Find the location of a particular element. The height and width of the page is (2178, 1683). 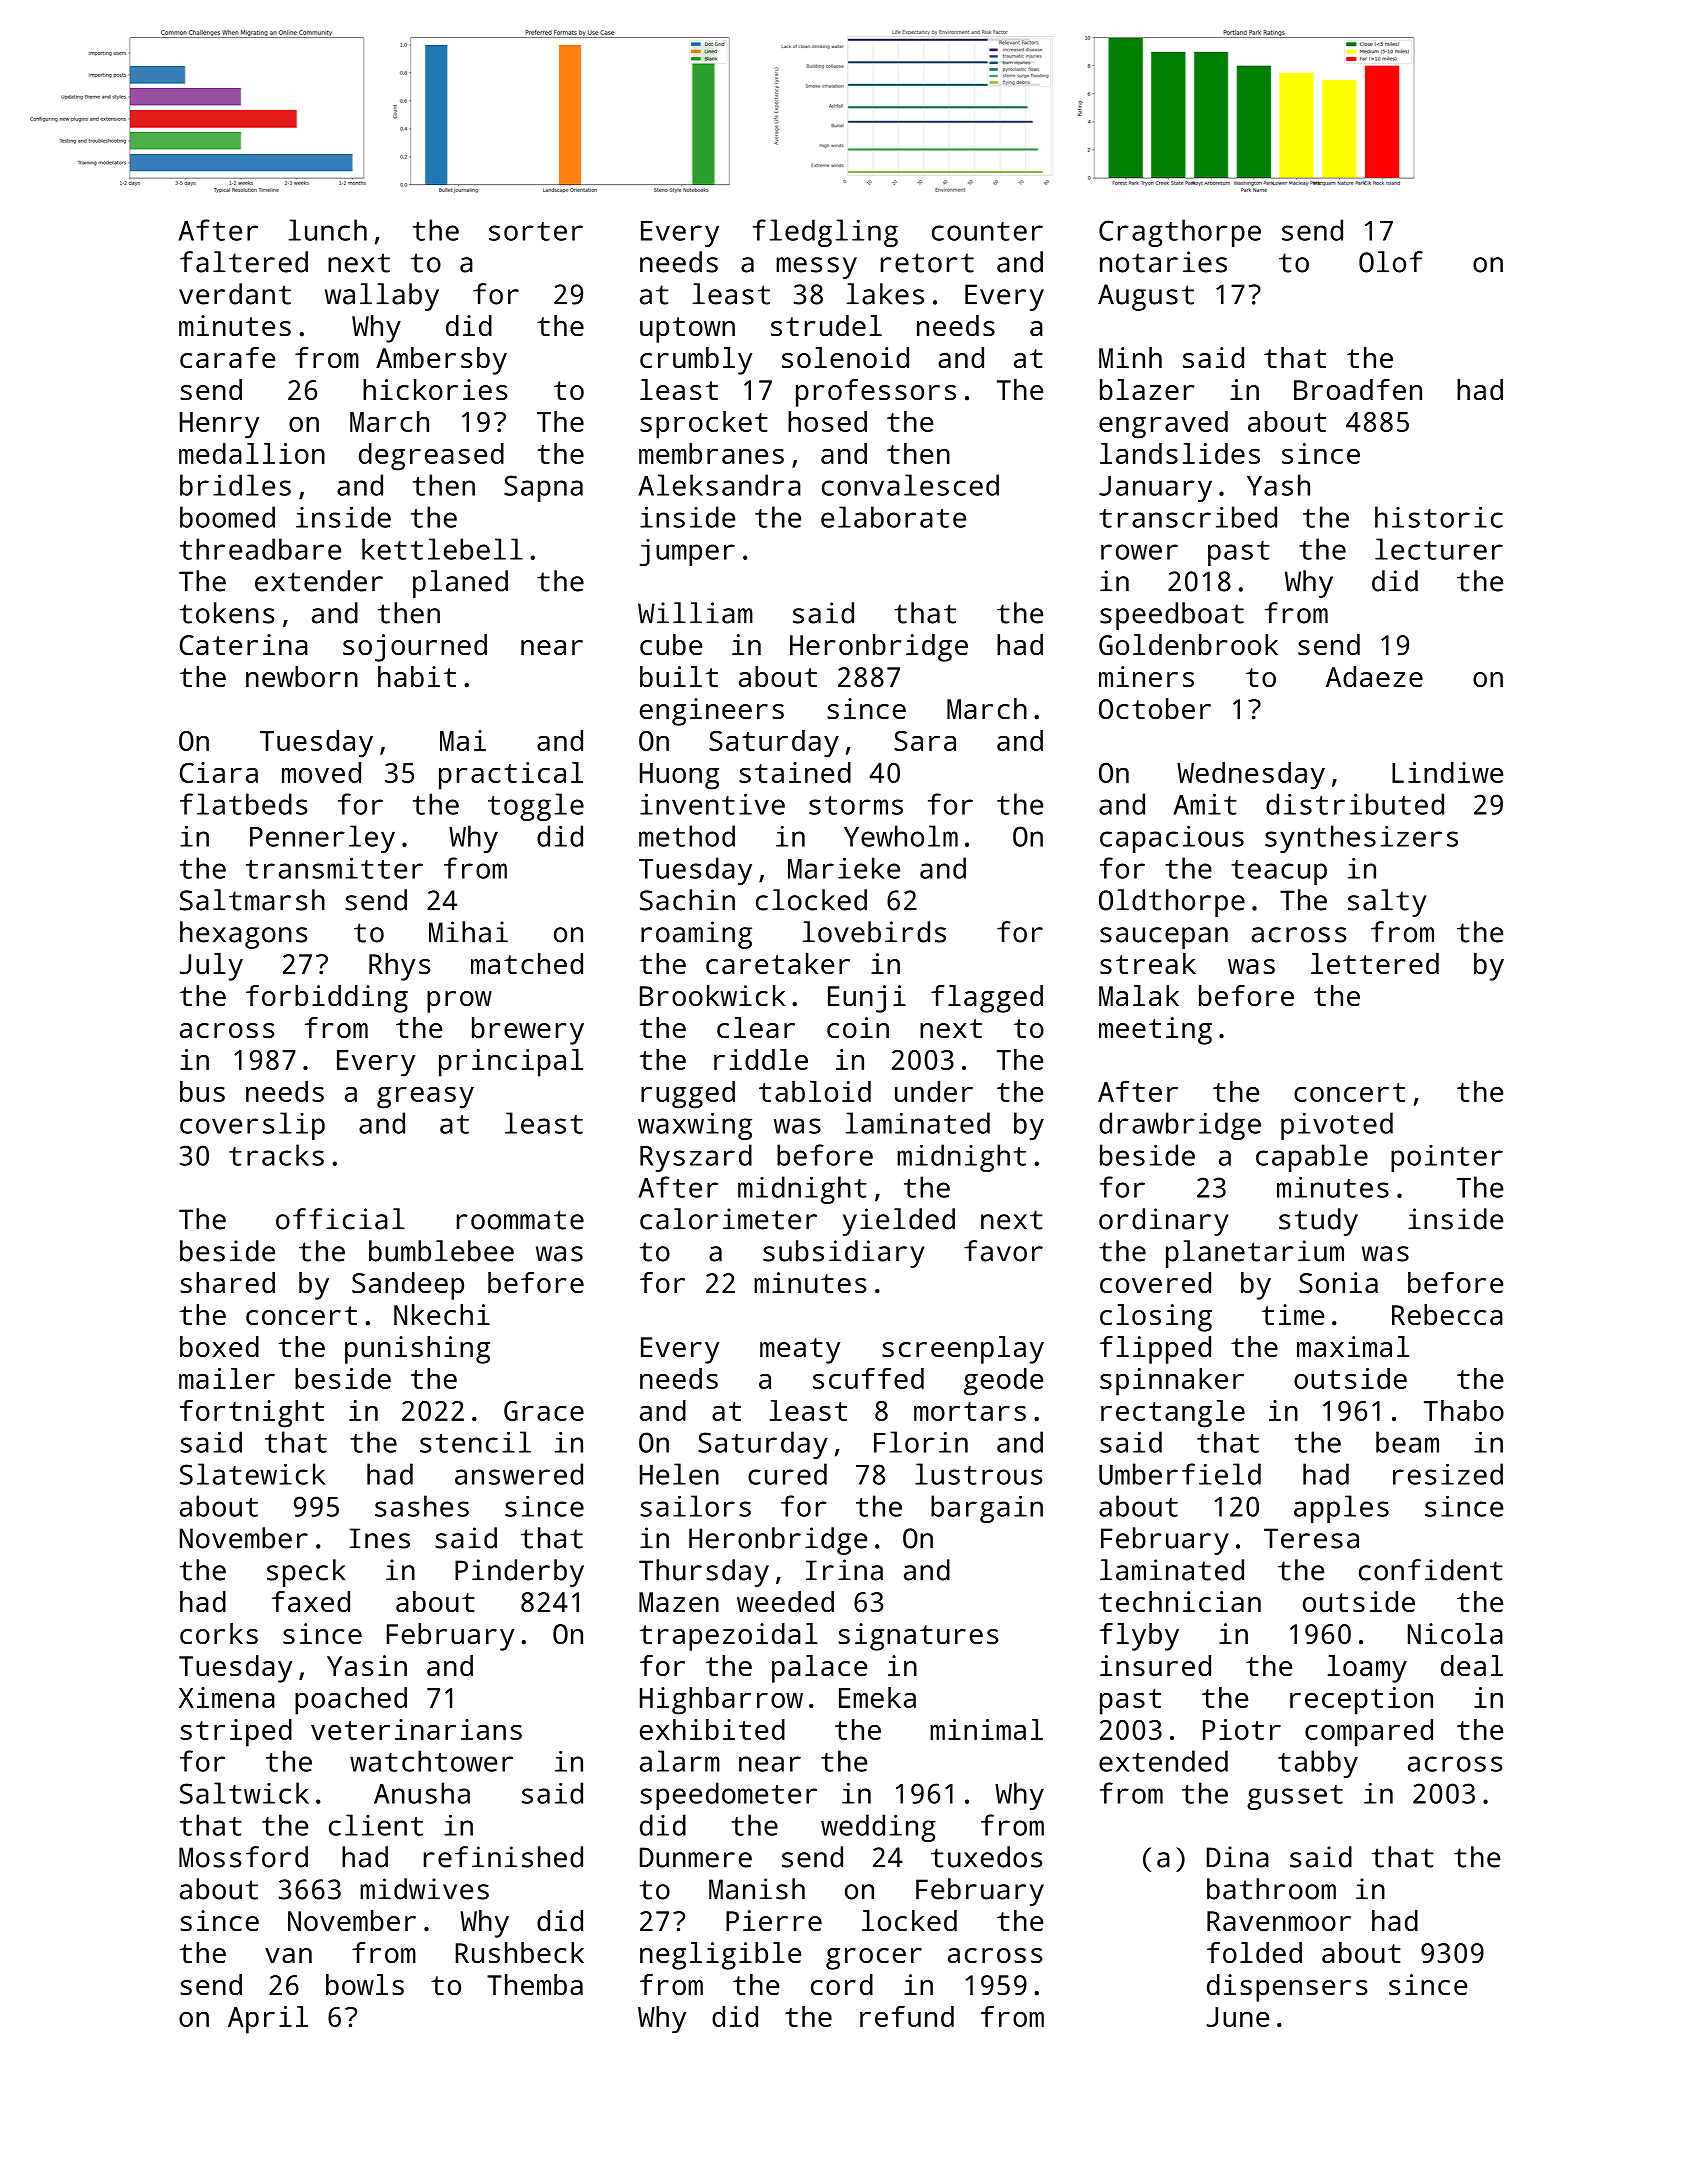

bowls is located at coordinates (365, 1985).
